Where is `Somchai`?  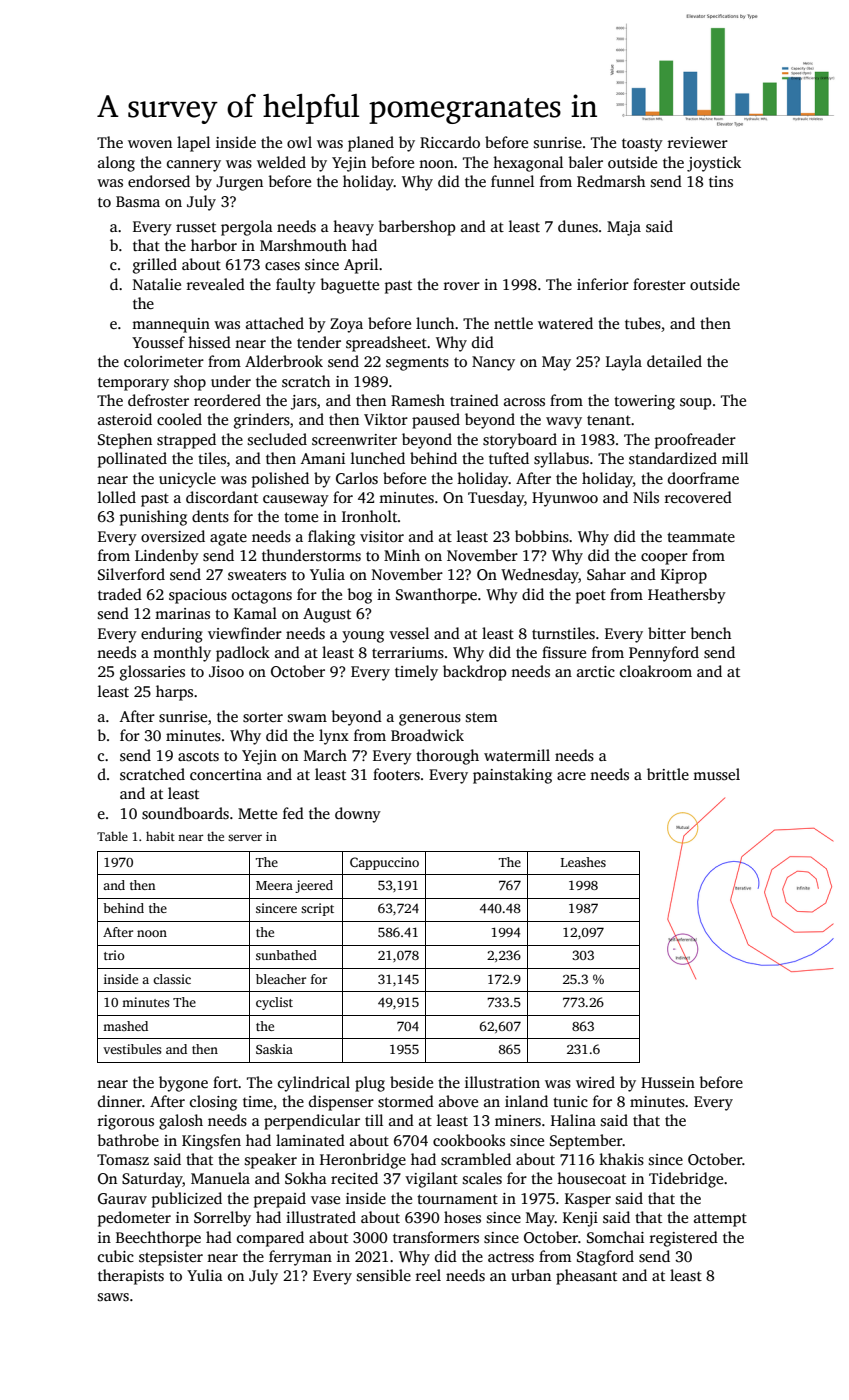 Somchai is located at coordinates (615, 1237).
